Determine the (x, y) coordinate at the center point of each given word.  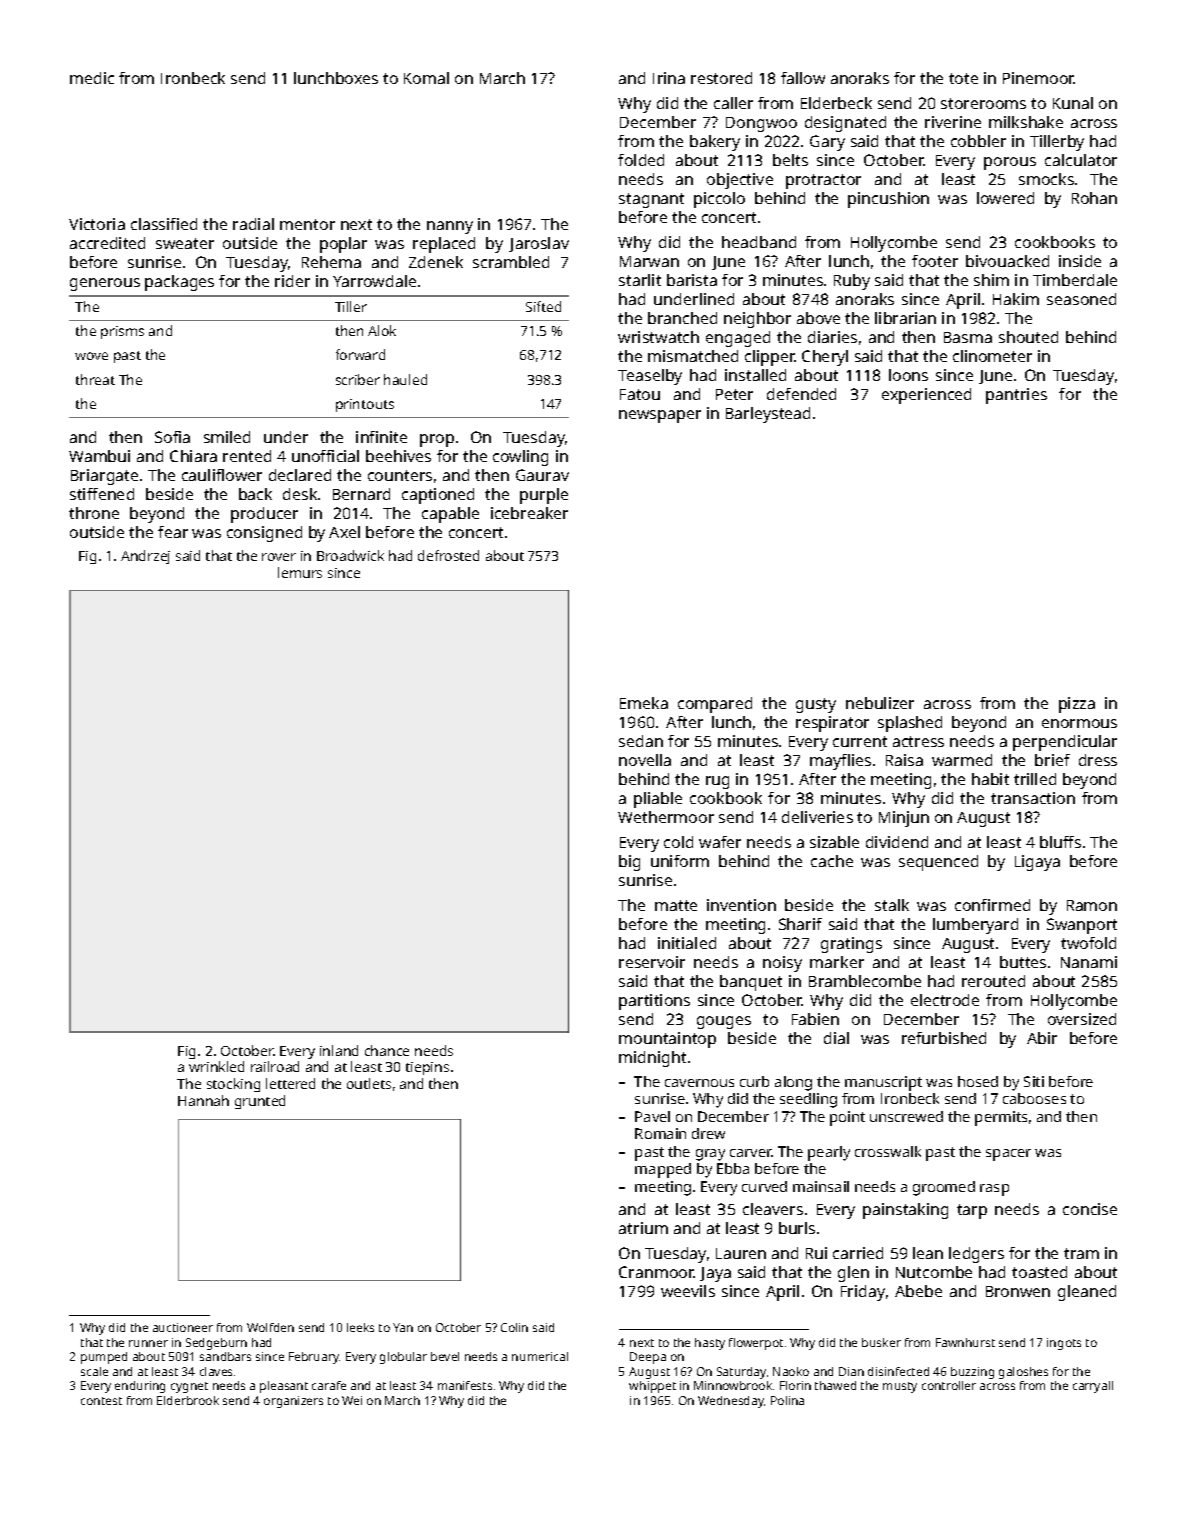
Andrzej (145, 557)
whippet (652, 1387)
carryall (1093, 1387)
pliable (658, 800)
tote (963, 78)
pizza (1077, 705)
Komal (426, 78)
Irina (669, 78)
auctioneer (183, 1327)
